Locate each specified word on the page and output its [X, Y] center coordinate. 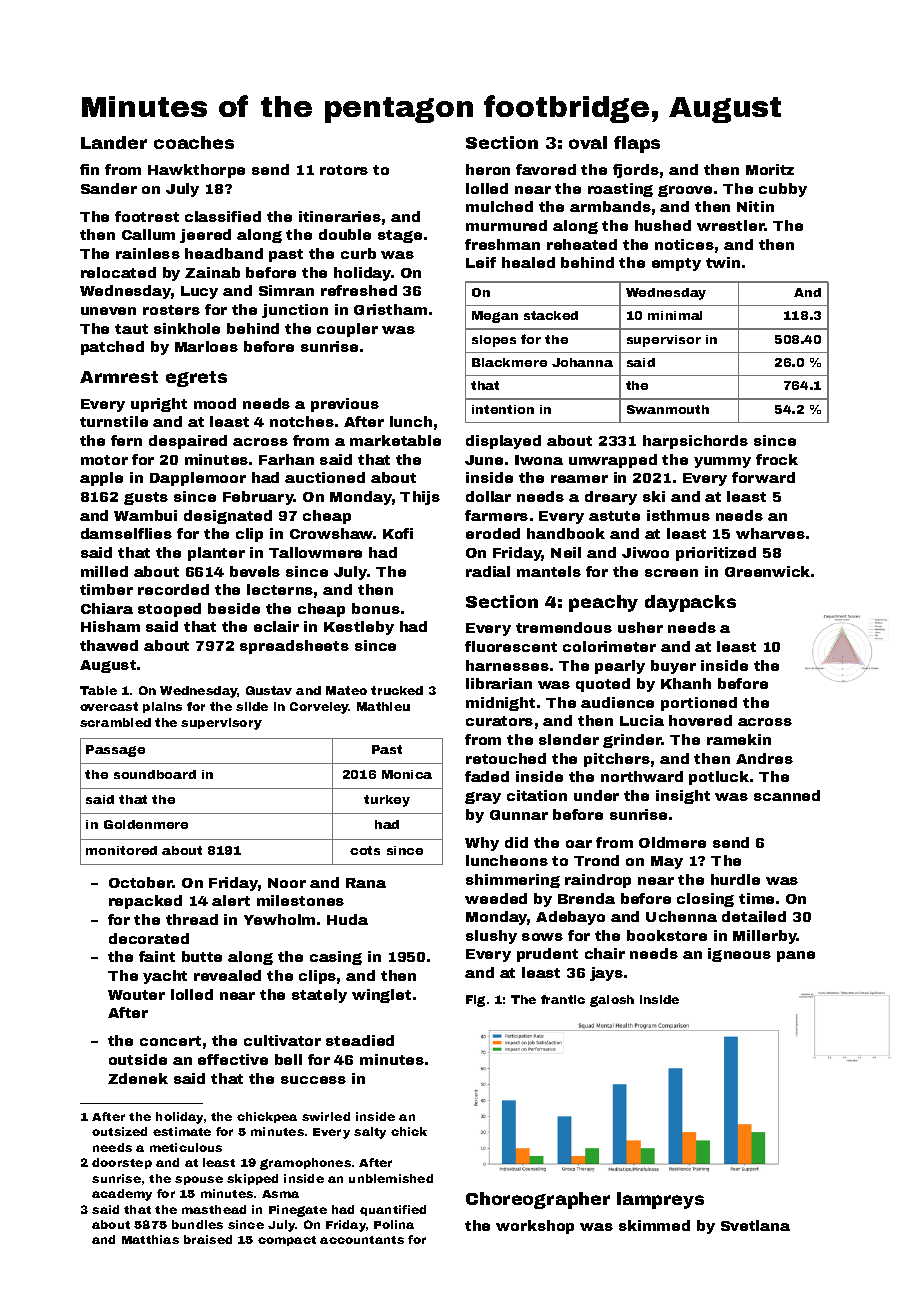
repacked [145, 902]
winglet [381, 996]
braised [208, 1239]
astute [614, 516]
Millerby [765, 937]
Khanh [686, 683]
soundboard [155, 774]
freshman [502, 244]
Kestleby [359, 628]
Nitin [755, 206]
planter [216, 554]
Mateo [346, 690]
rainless [148, 253]
